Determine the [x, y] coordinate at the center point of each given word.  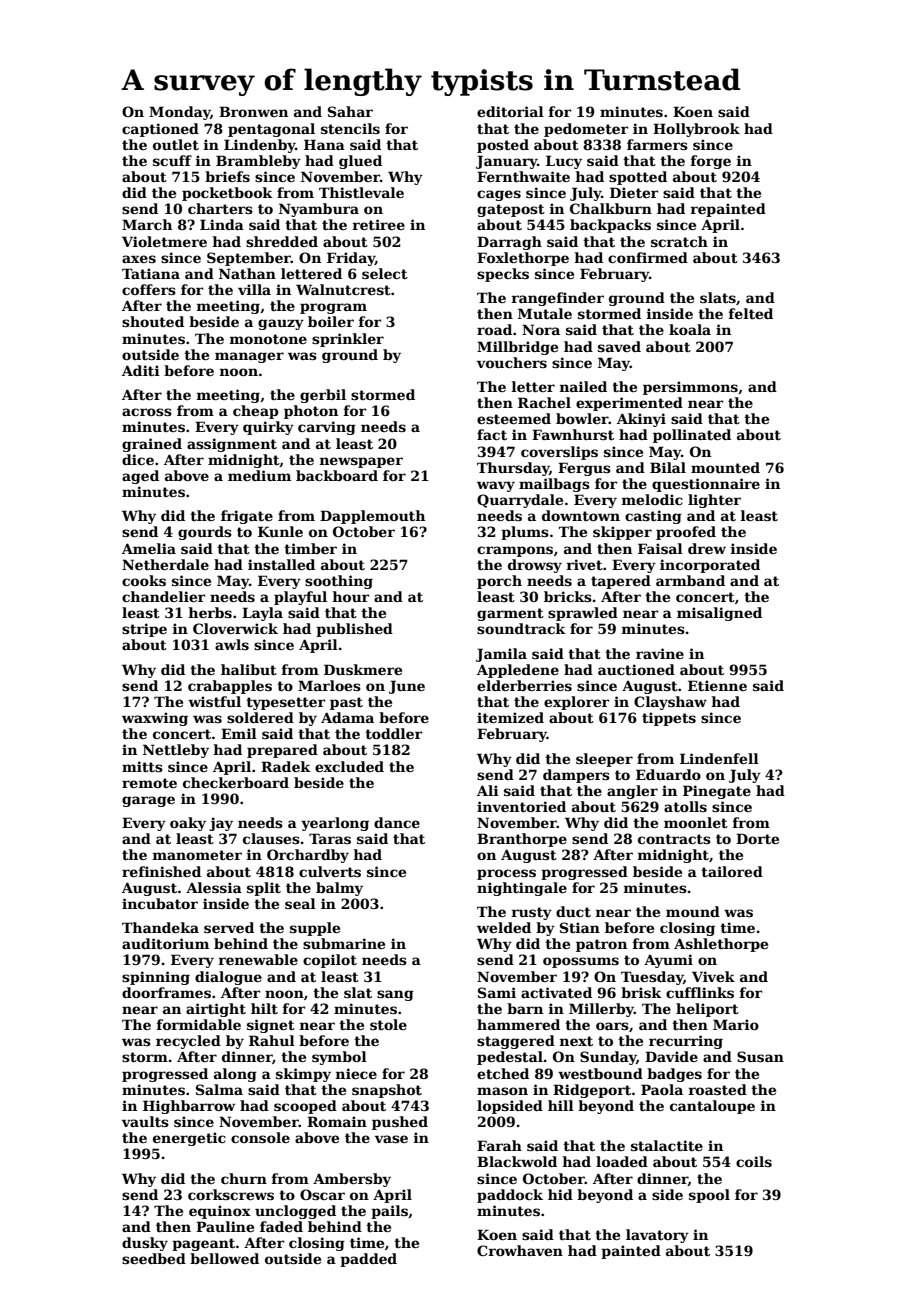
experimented [629, 404]
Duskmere [363, 669]
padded [368, 1260]
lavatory [657, 1236]
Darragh [509, 243]
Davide [671, 1056]
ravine [660, 653]
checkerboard [236, 782]
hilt [264, 1008]
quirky [268, 428]
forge [710, 162]
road [494, 329]
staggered [516, 1042]
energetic [189, 1139]
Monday [179, 113]
